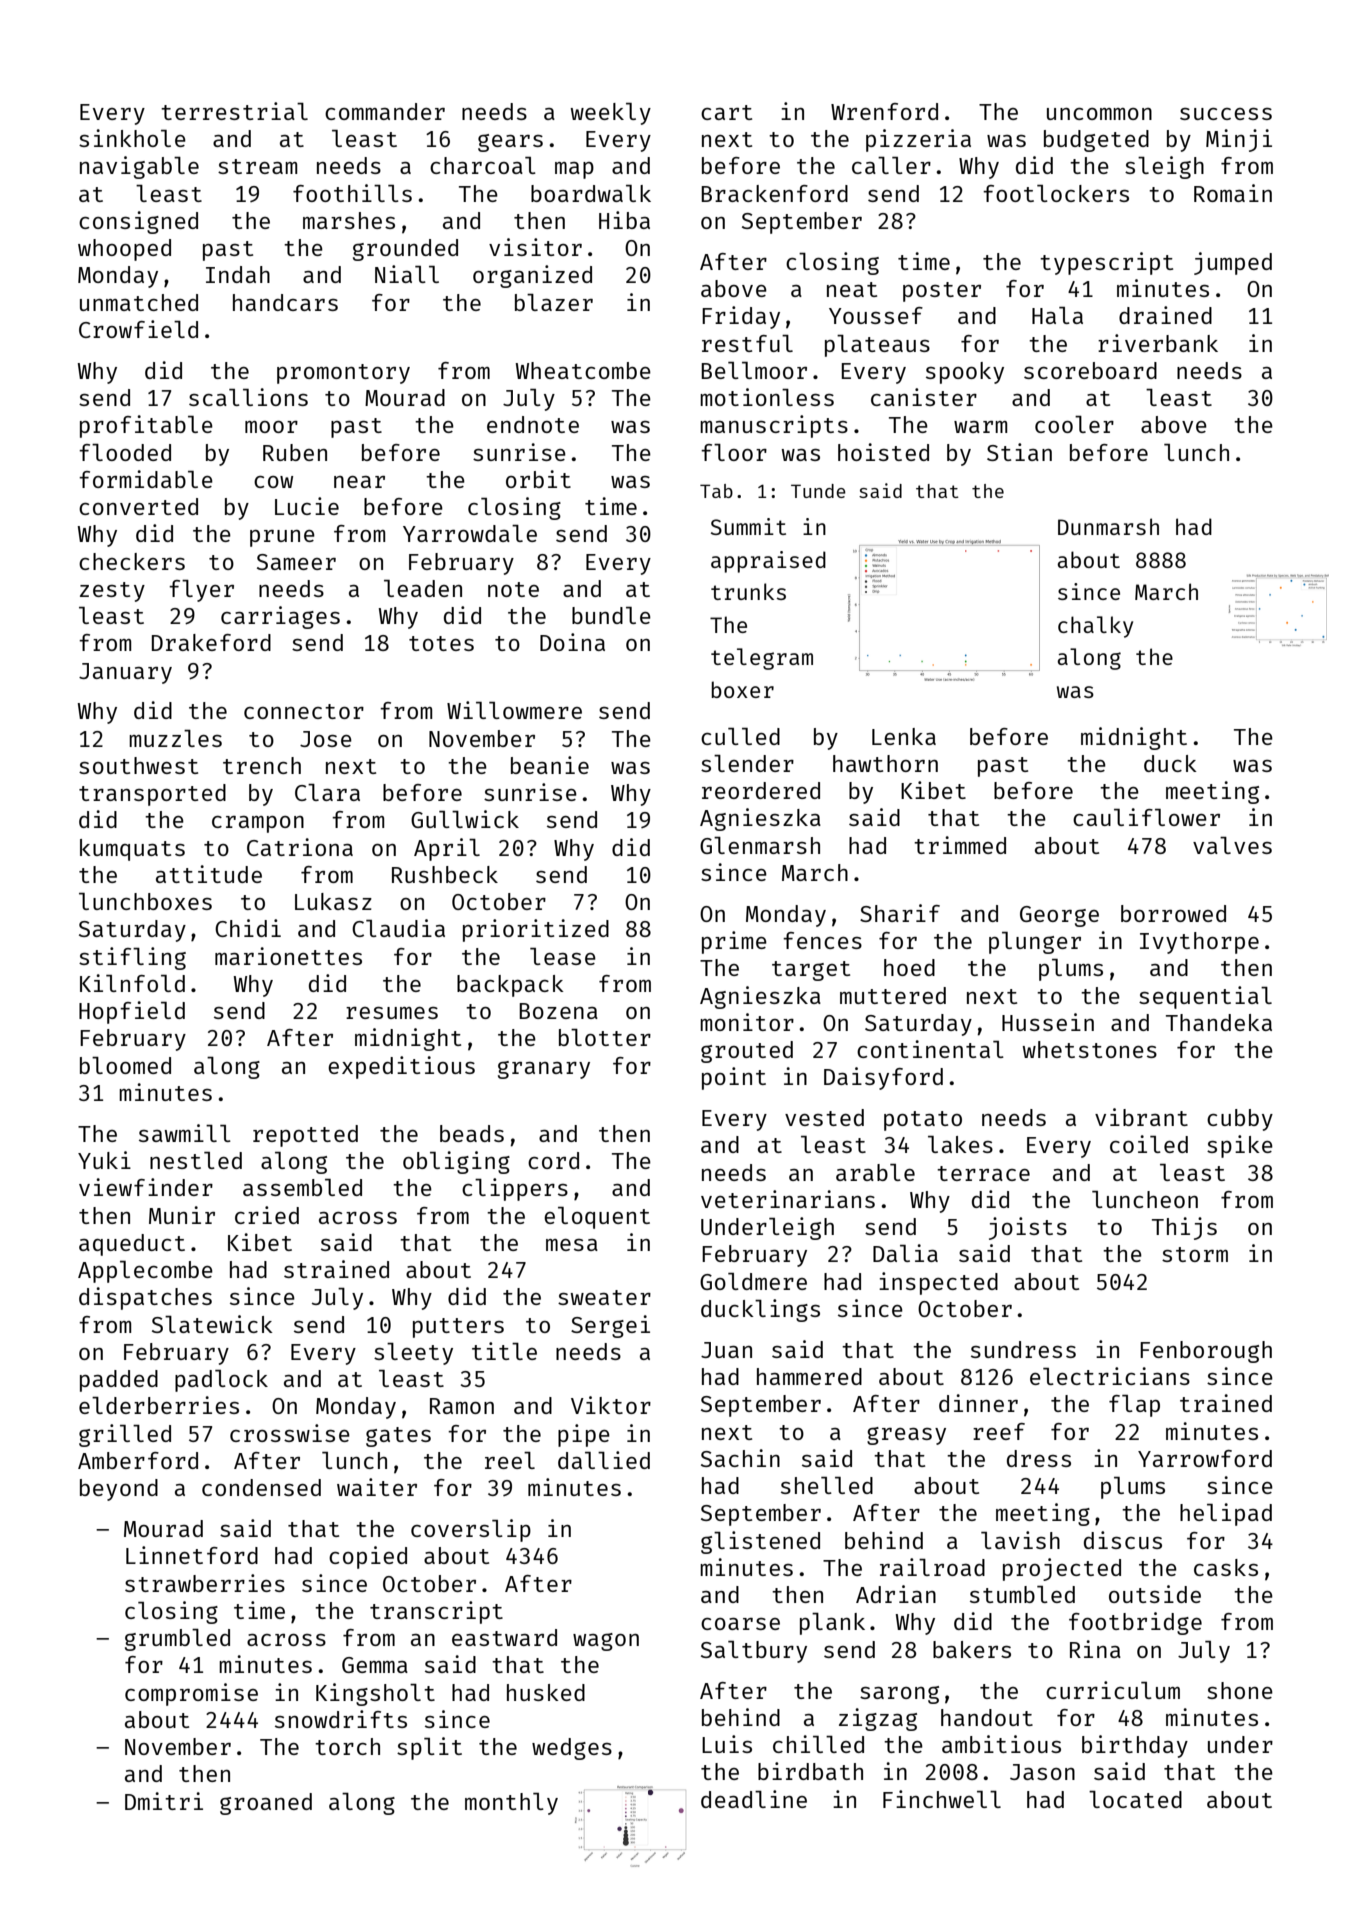 The width and height of the page is (1352, 1912). Describe the element at coordinates (458, 1328) in the page. I see `putters` at that location.
